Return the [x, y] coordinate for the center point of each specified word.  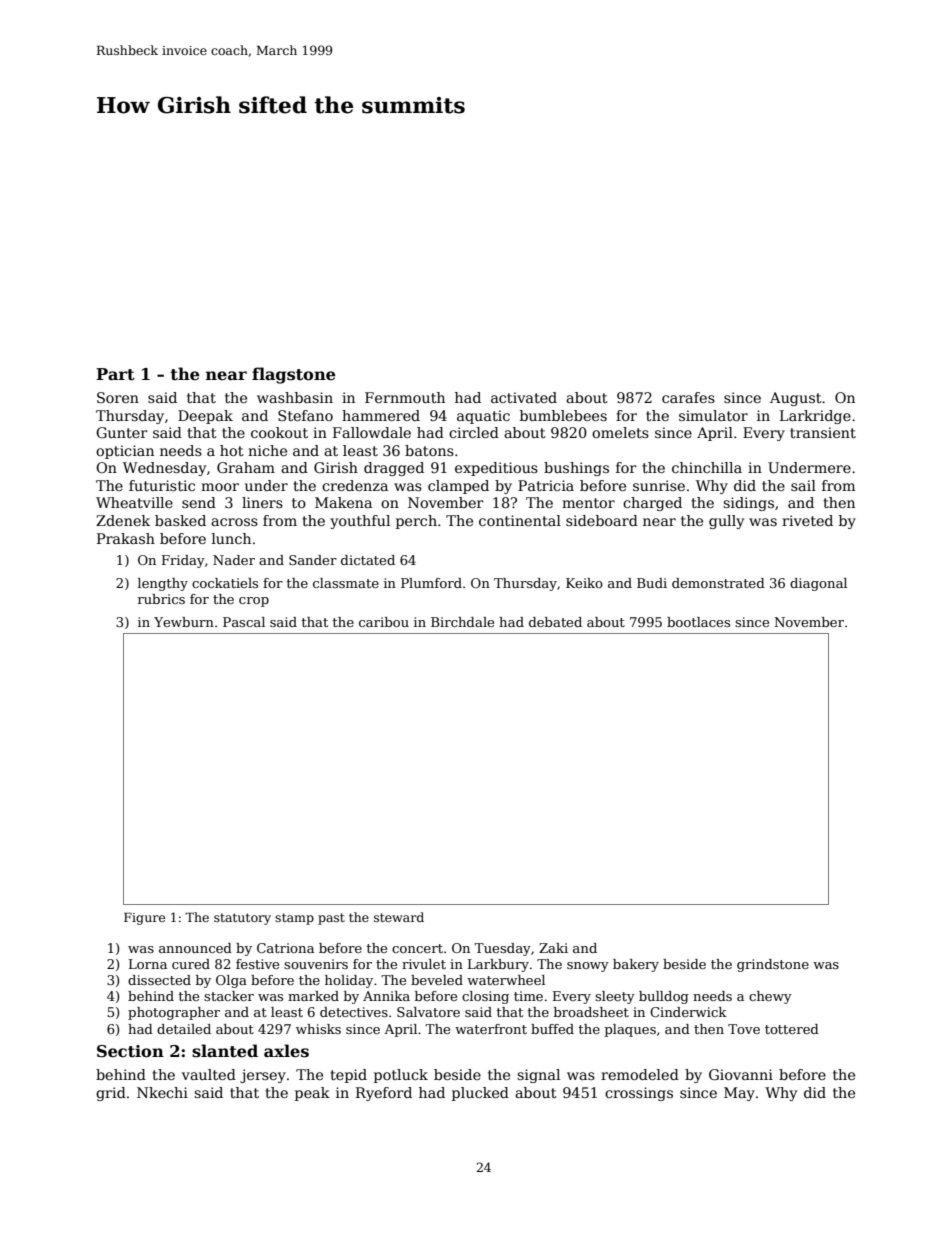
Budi [652, 583]
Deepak [205, 417]
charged [652, 504]
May [739, 1094]
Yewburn [184, 622]
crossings [639, 1094]
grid [111, 1094]
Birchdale [462, 622]
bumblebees [563, 415]
